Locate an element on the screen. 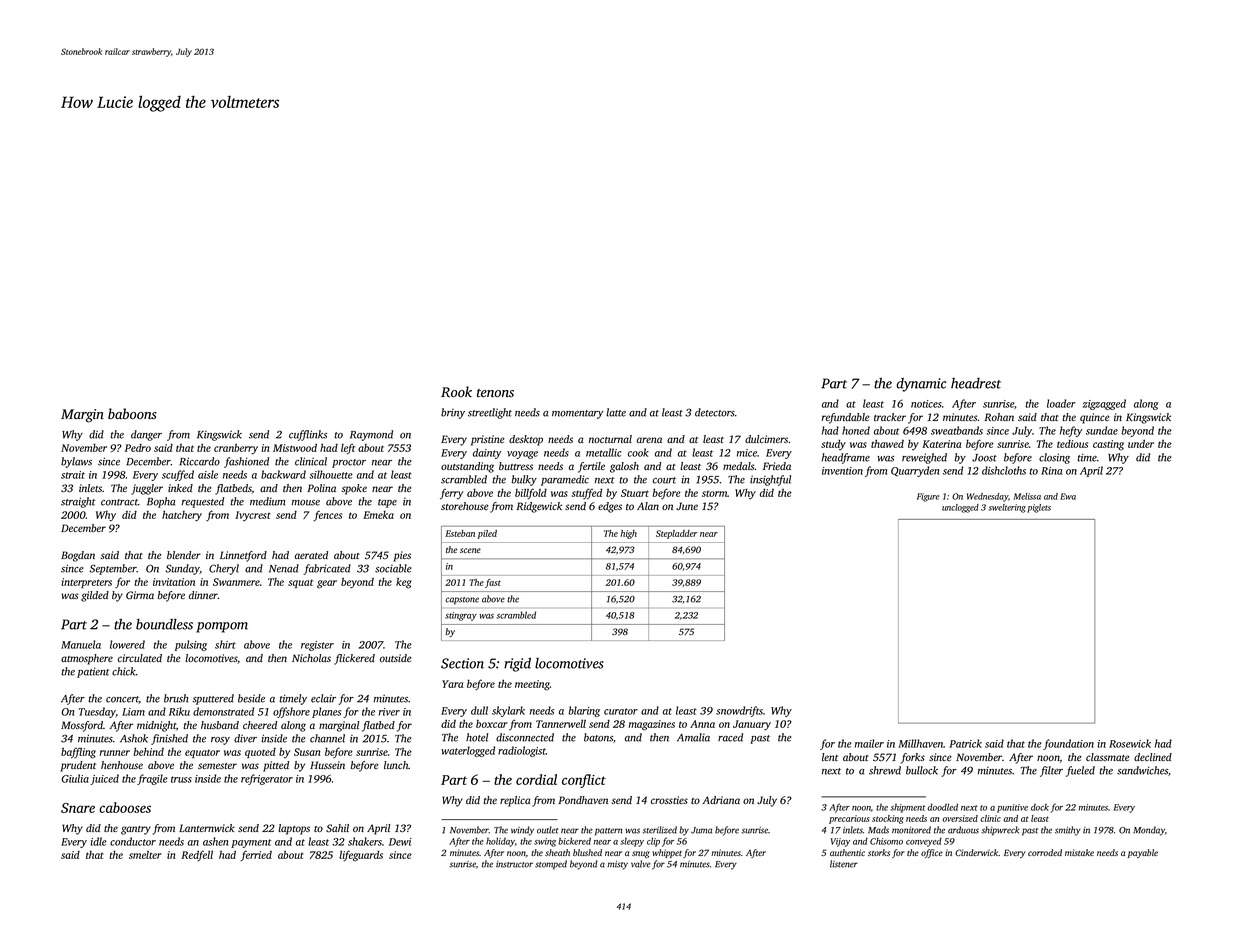  circulated is located at coordinates (140, 658).
